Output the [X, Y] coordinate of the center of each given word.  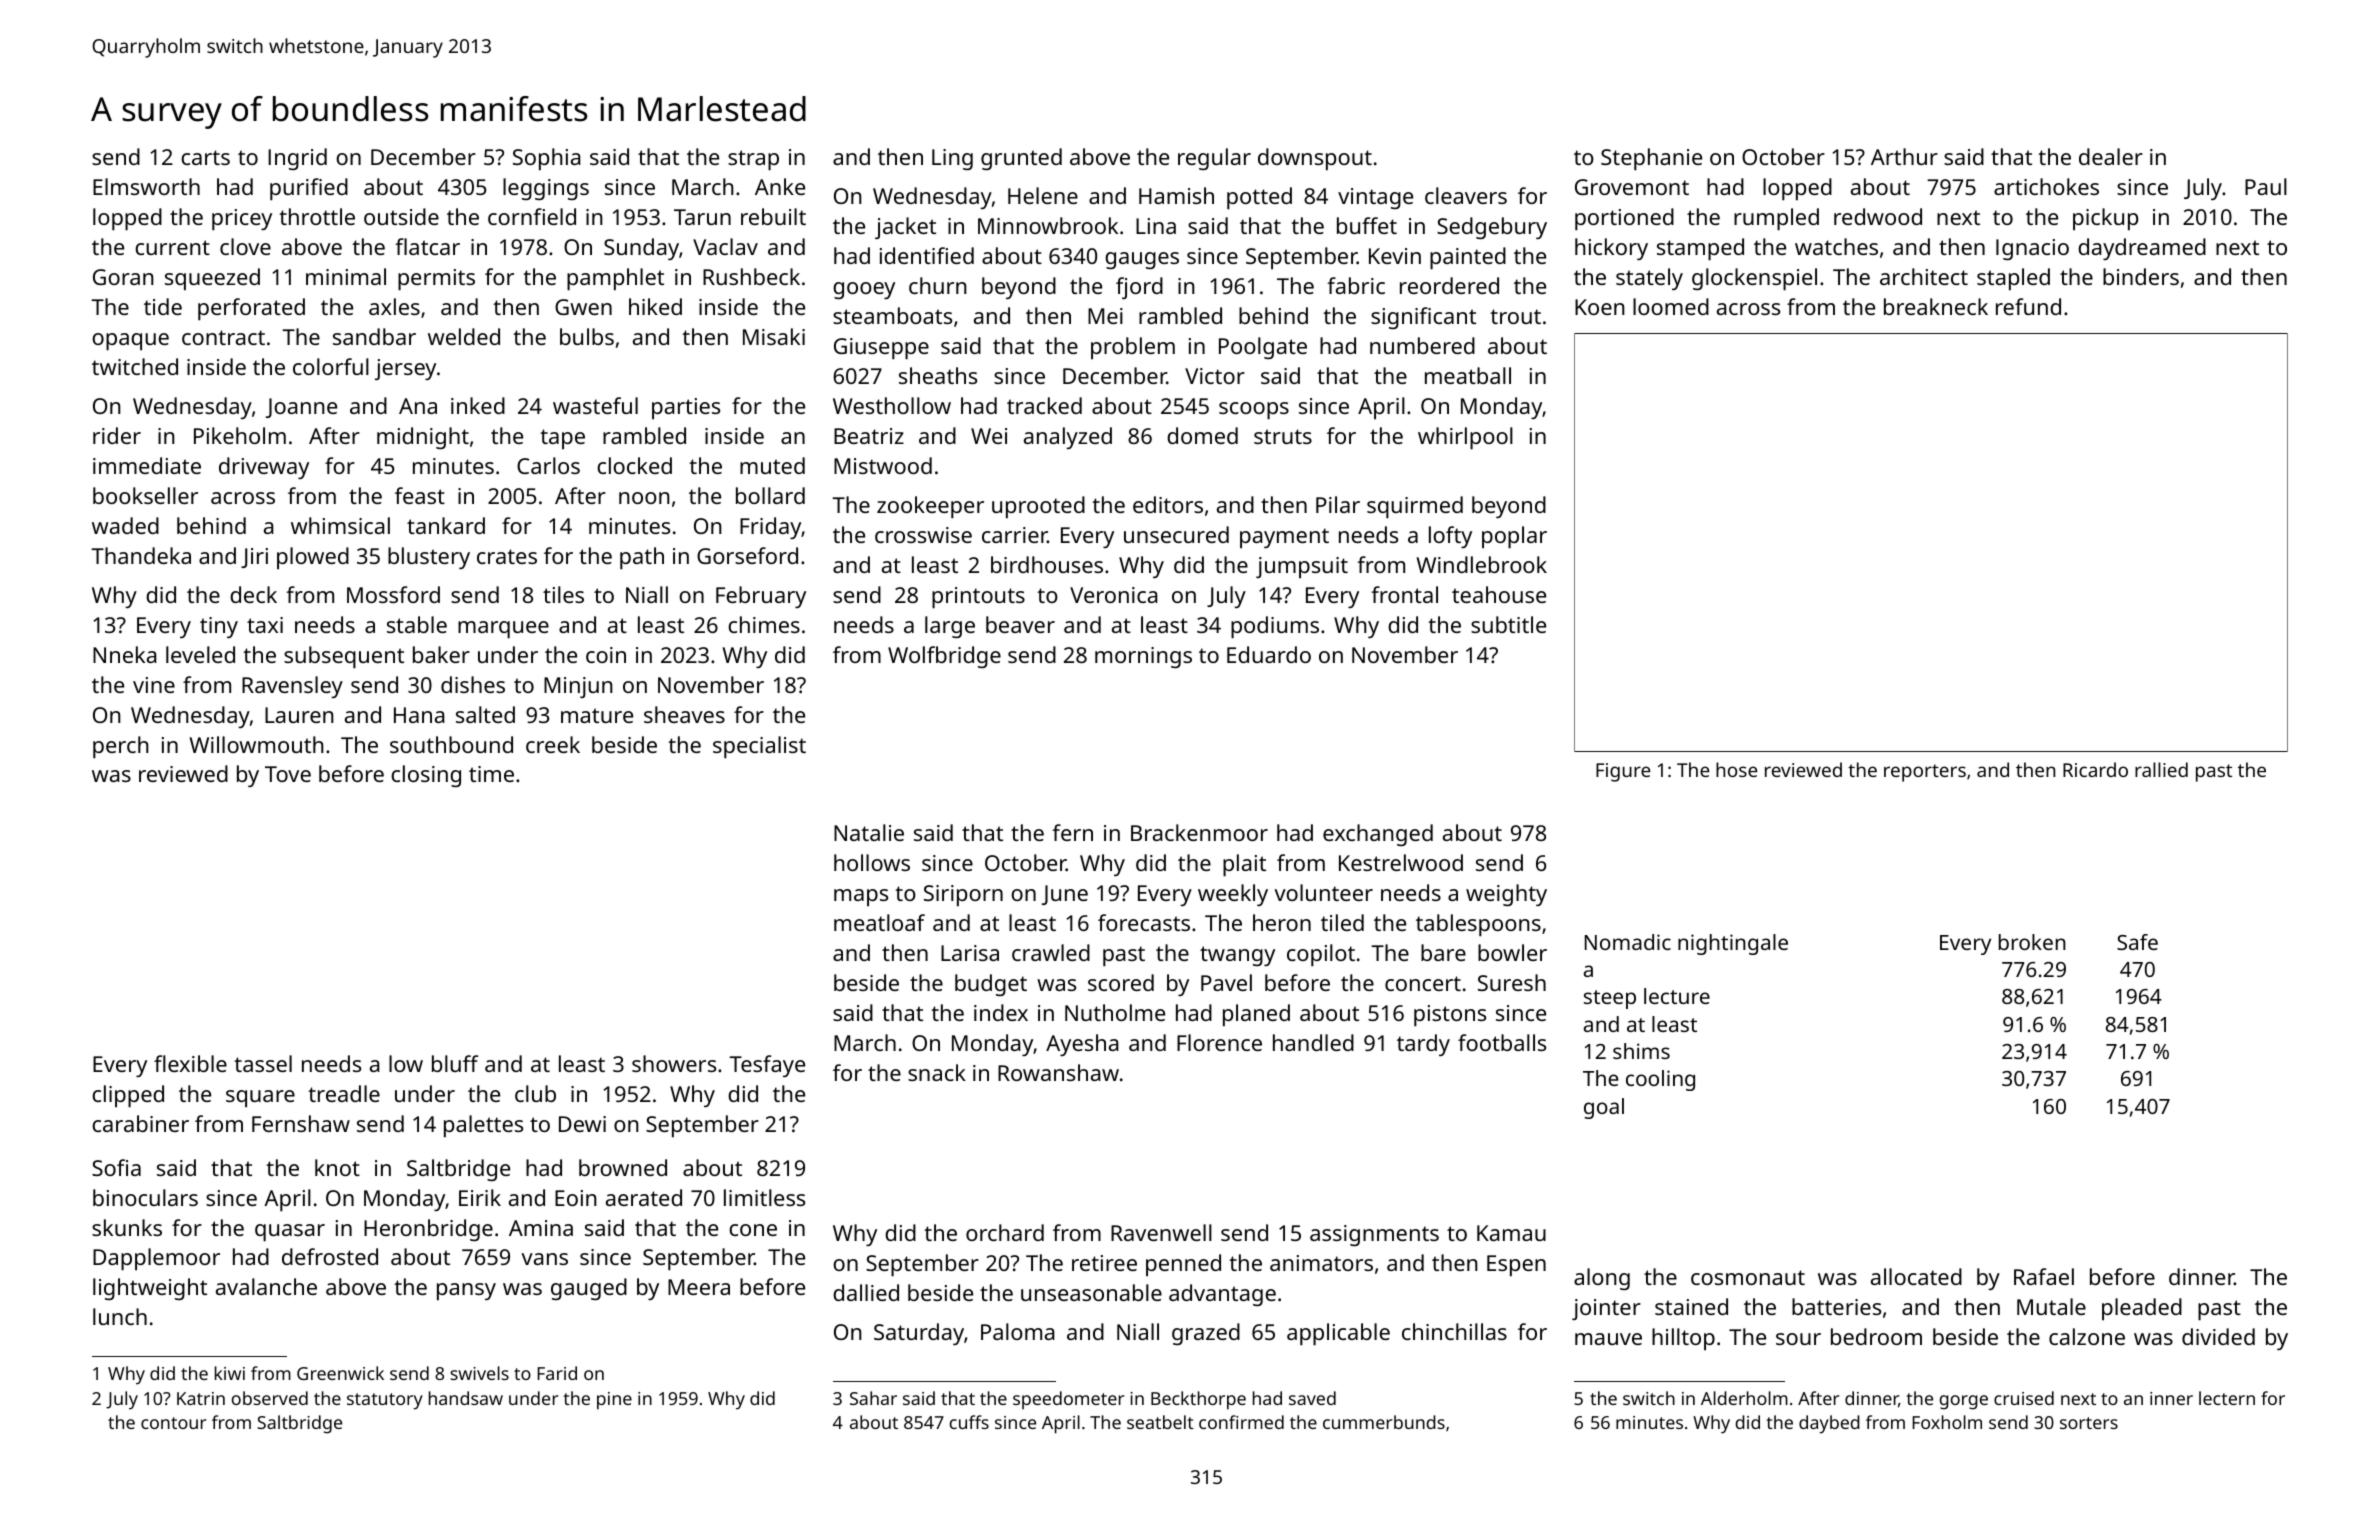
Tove [288, 774]
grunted [1021, 159]
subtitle [1508, 624]
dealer [2111, 156]
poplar [1514, 537]
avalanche [266, 1286]
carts [205, 157]
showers [674, 1063]
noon [644, 498]
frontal [1404, 594]
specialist [759, 747]
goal [1604, 1108]
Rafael [2044, 1276]
